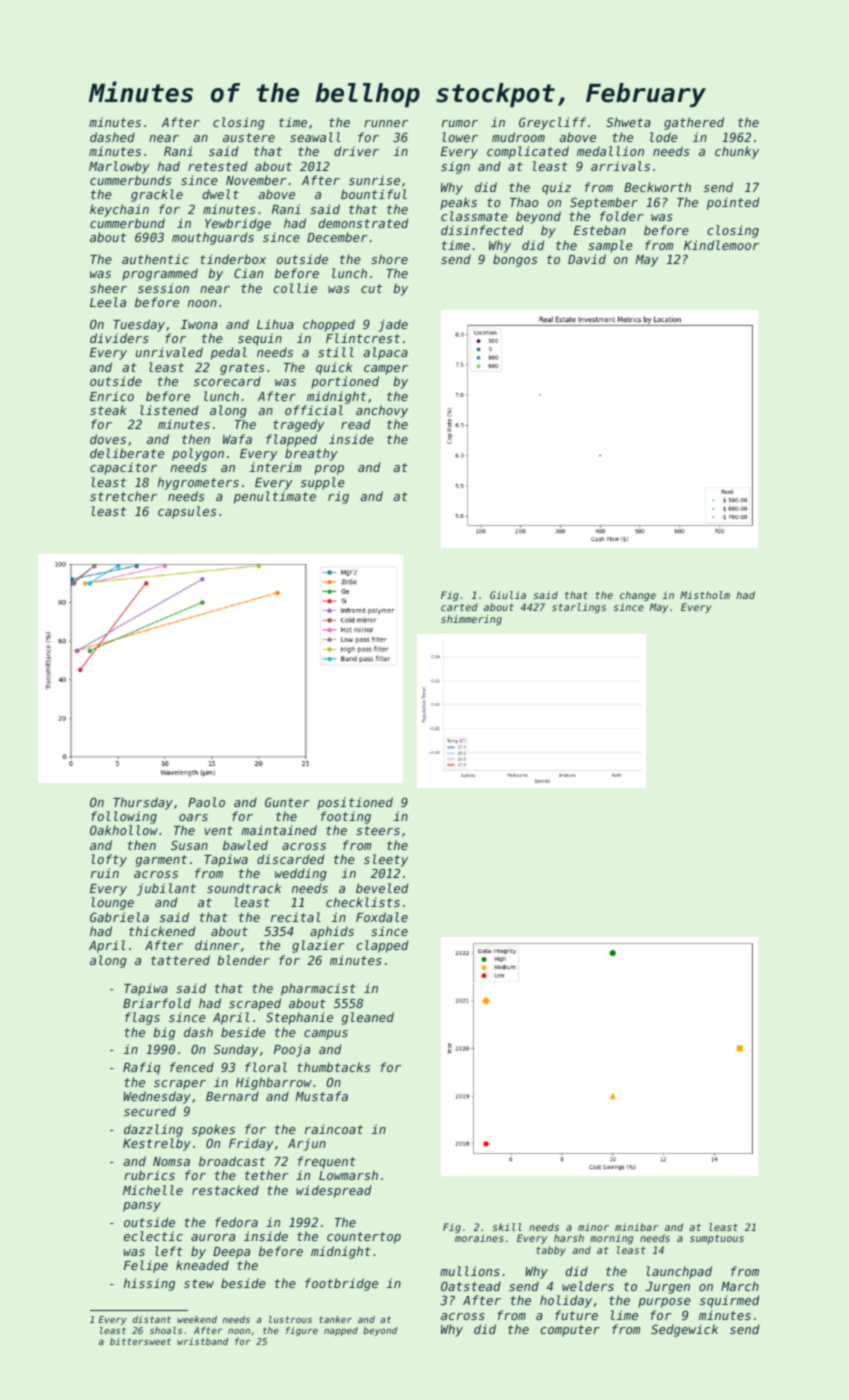  What do you see at coordinates (458, 203) in the screenshot?
I see `peaks` at bounding box center [458, 203].
